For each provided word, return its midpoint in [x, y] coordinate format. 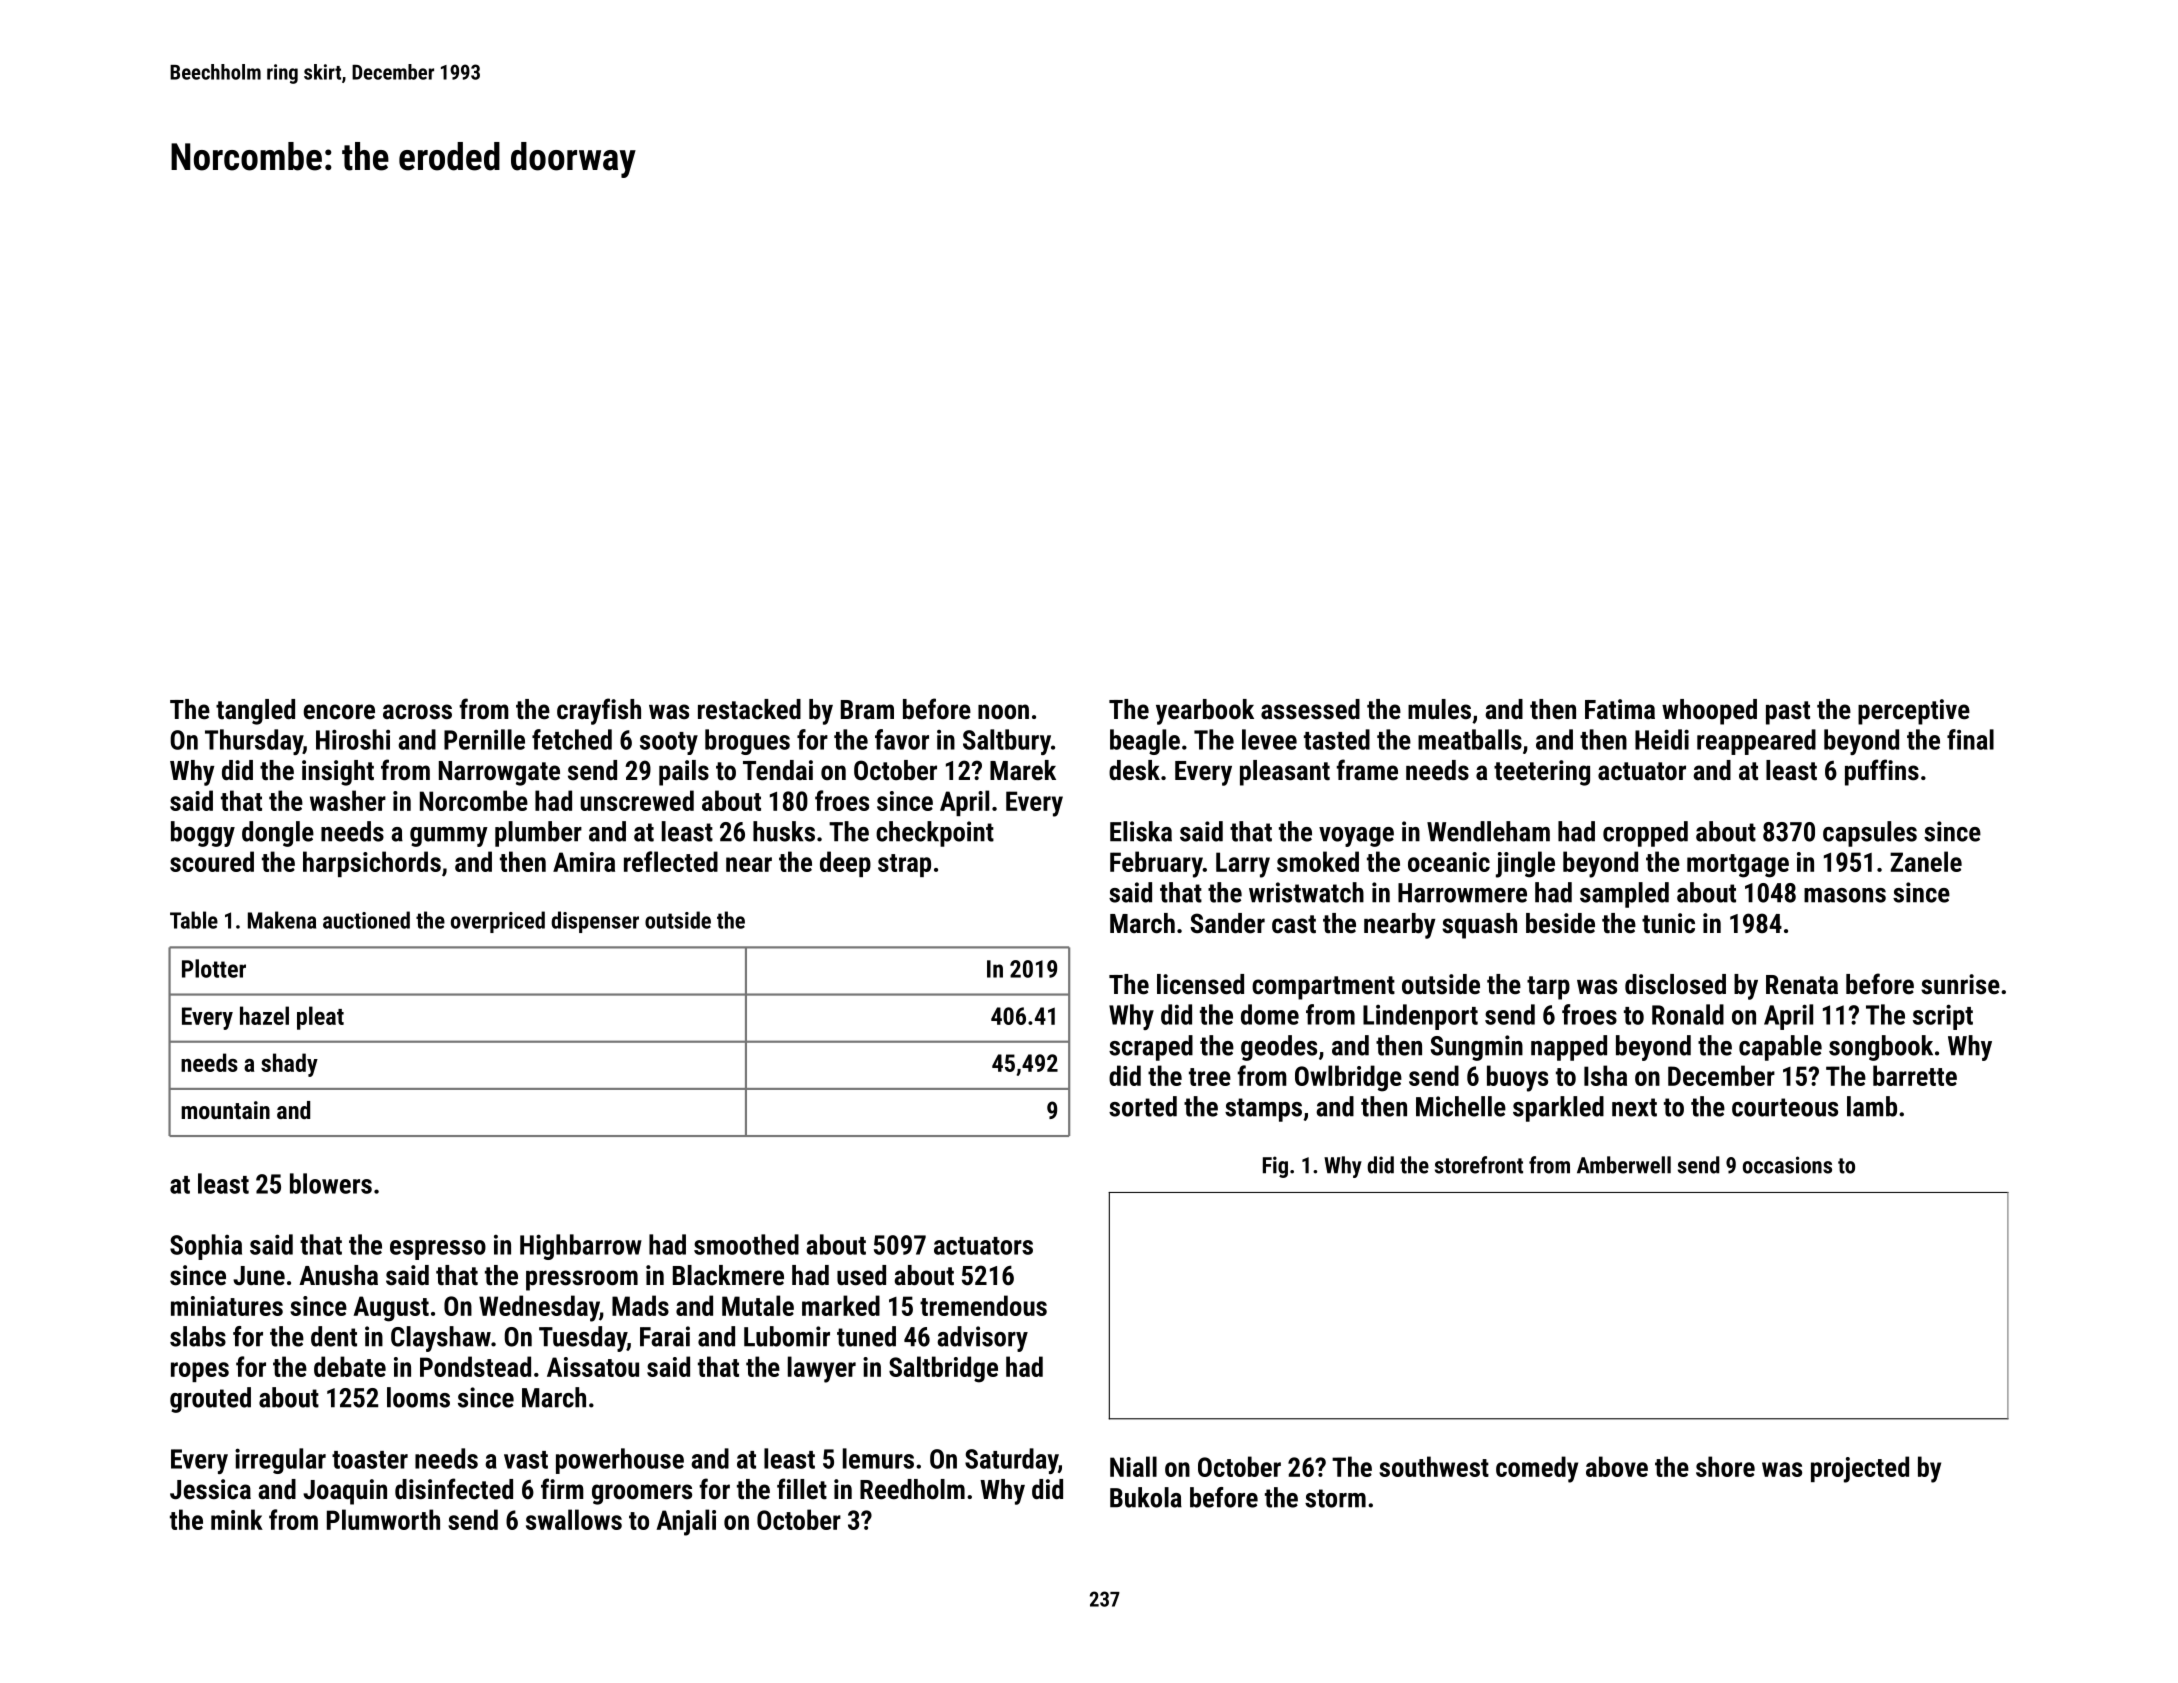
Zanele [1926, 861]
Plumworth [383, 1519]
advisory [982, 1339]
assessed [1310, 709]
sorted [1143, 1106]
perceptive [1914, 712]
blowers [331, 1183]
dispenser [595, 922]
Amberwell [1624, 1165]
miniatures [227, 1306]
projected [1860, 1469]
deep [845, 864]
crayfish [599, 711]
